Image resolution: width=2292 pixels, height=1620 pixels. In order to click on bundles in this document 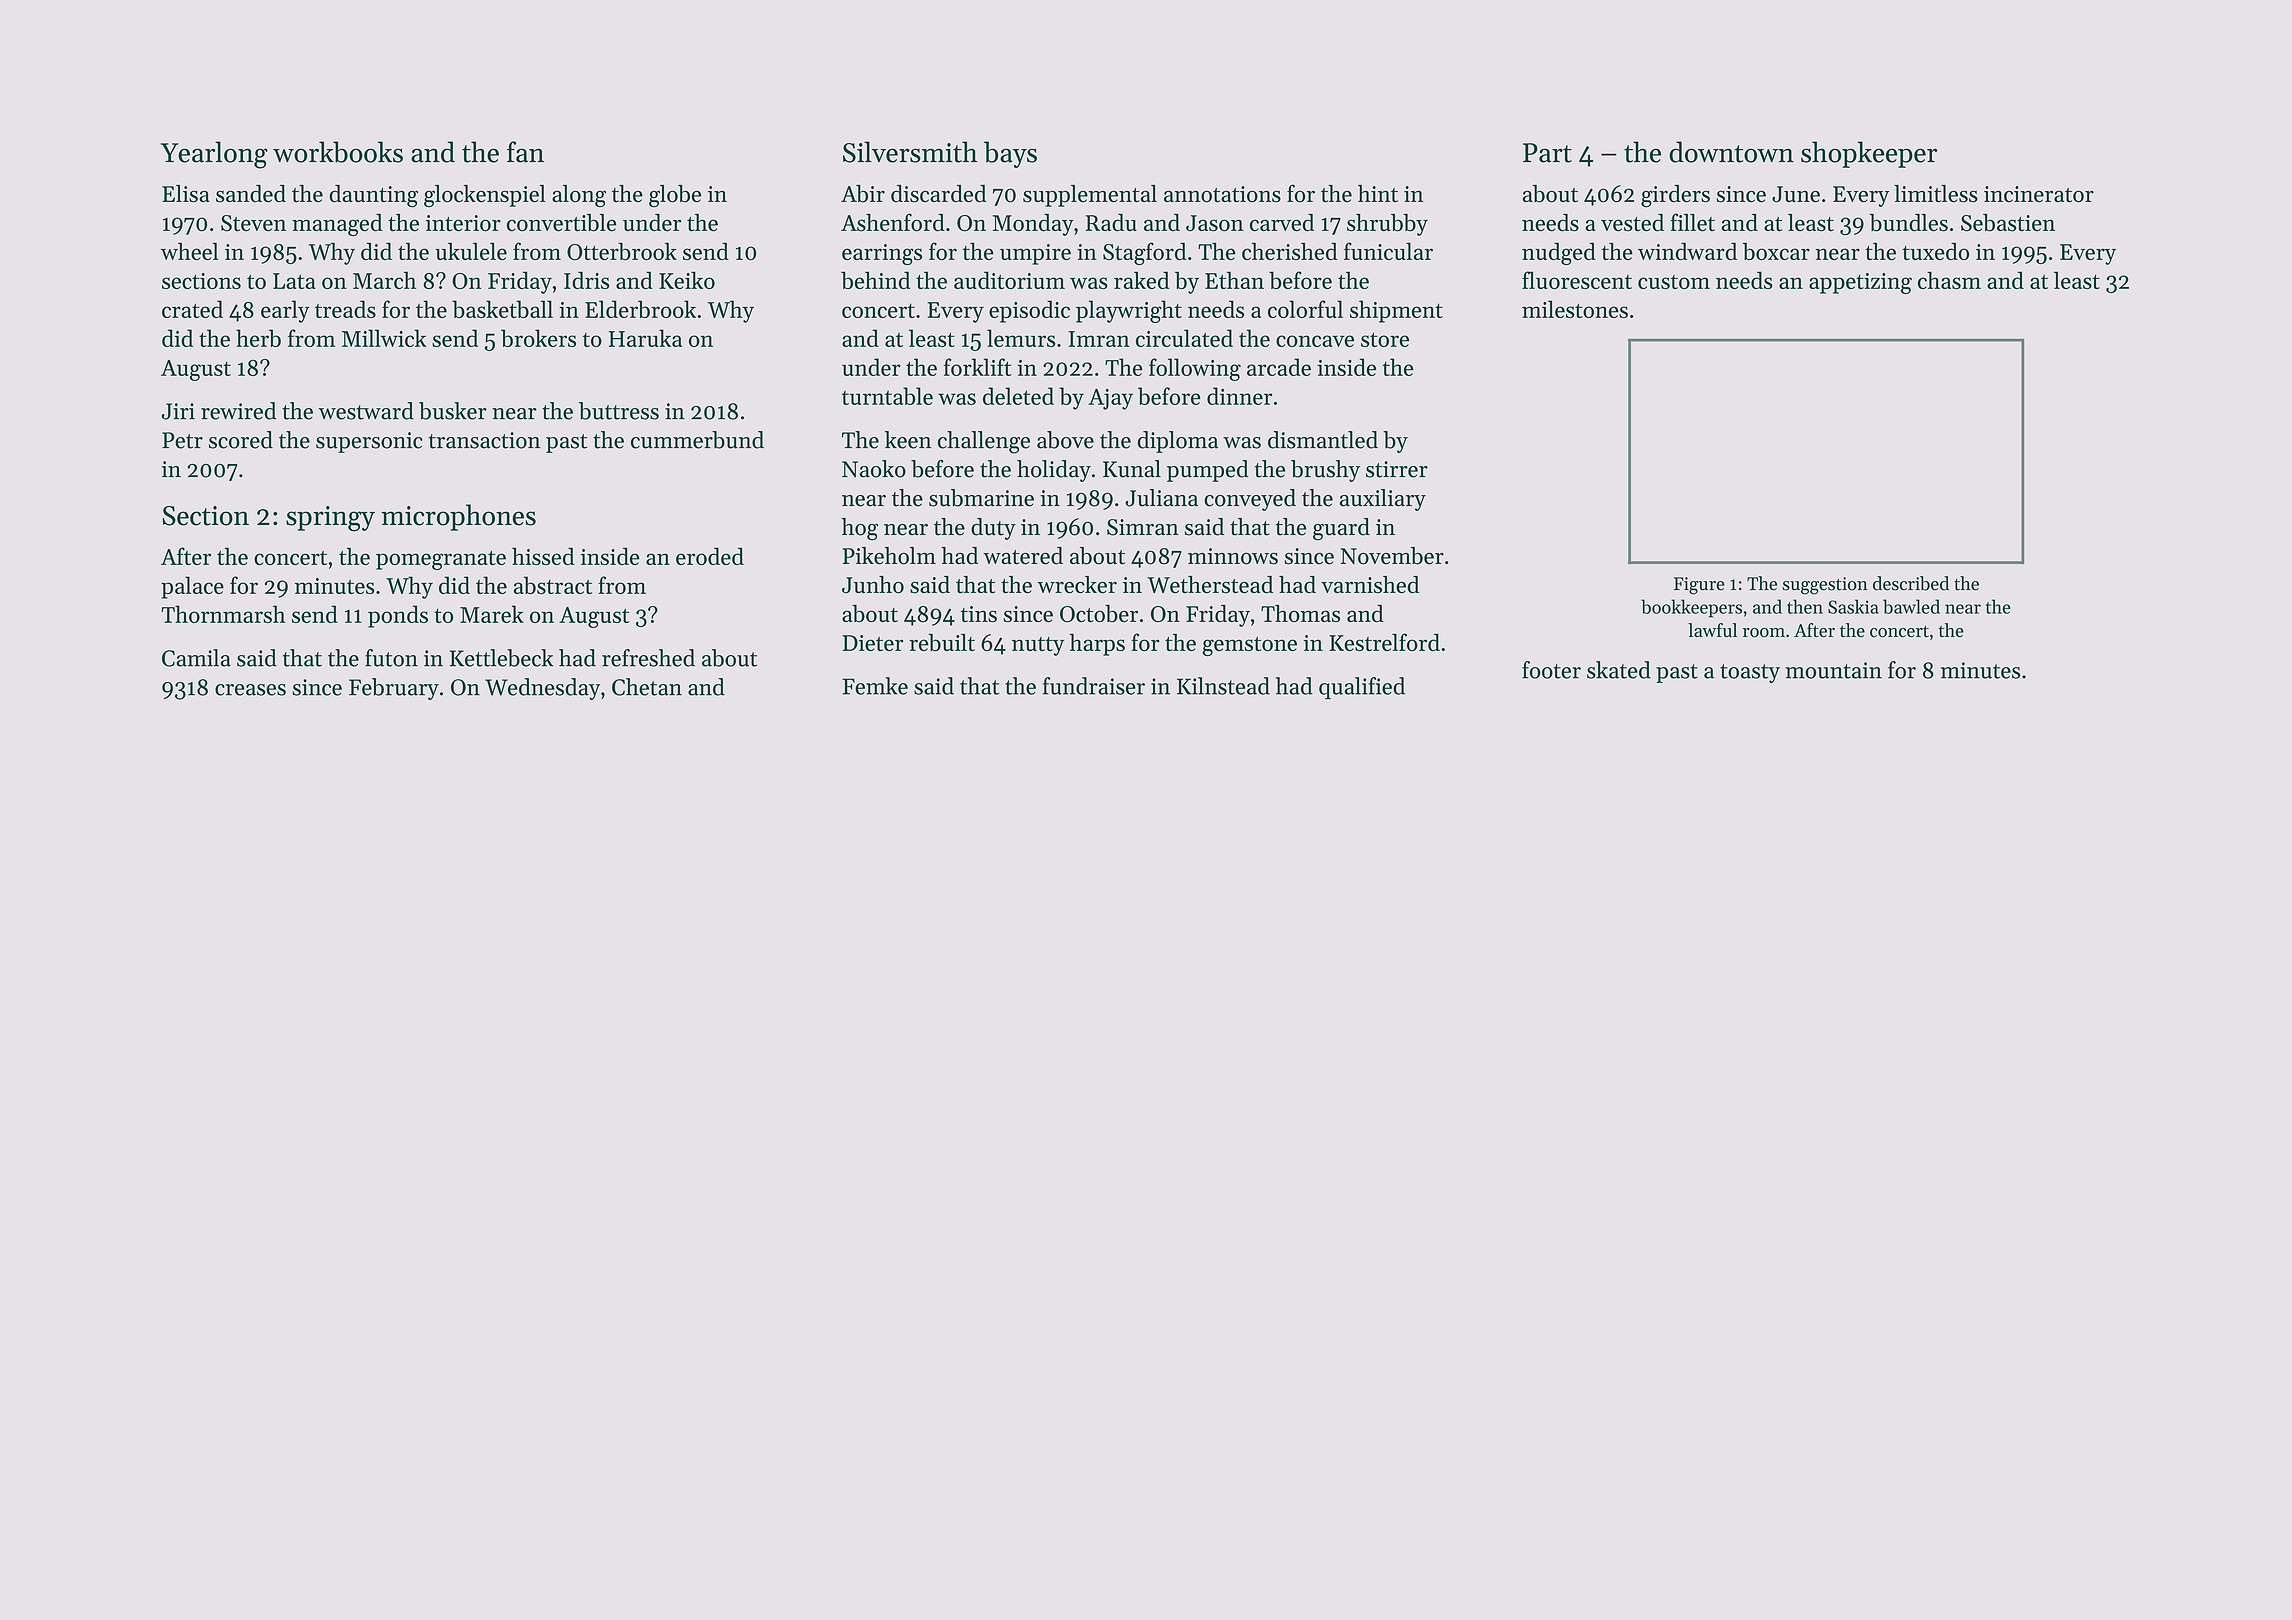, I will do `click(1908, 223)`.
